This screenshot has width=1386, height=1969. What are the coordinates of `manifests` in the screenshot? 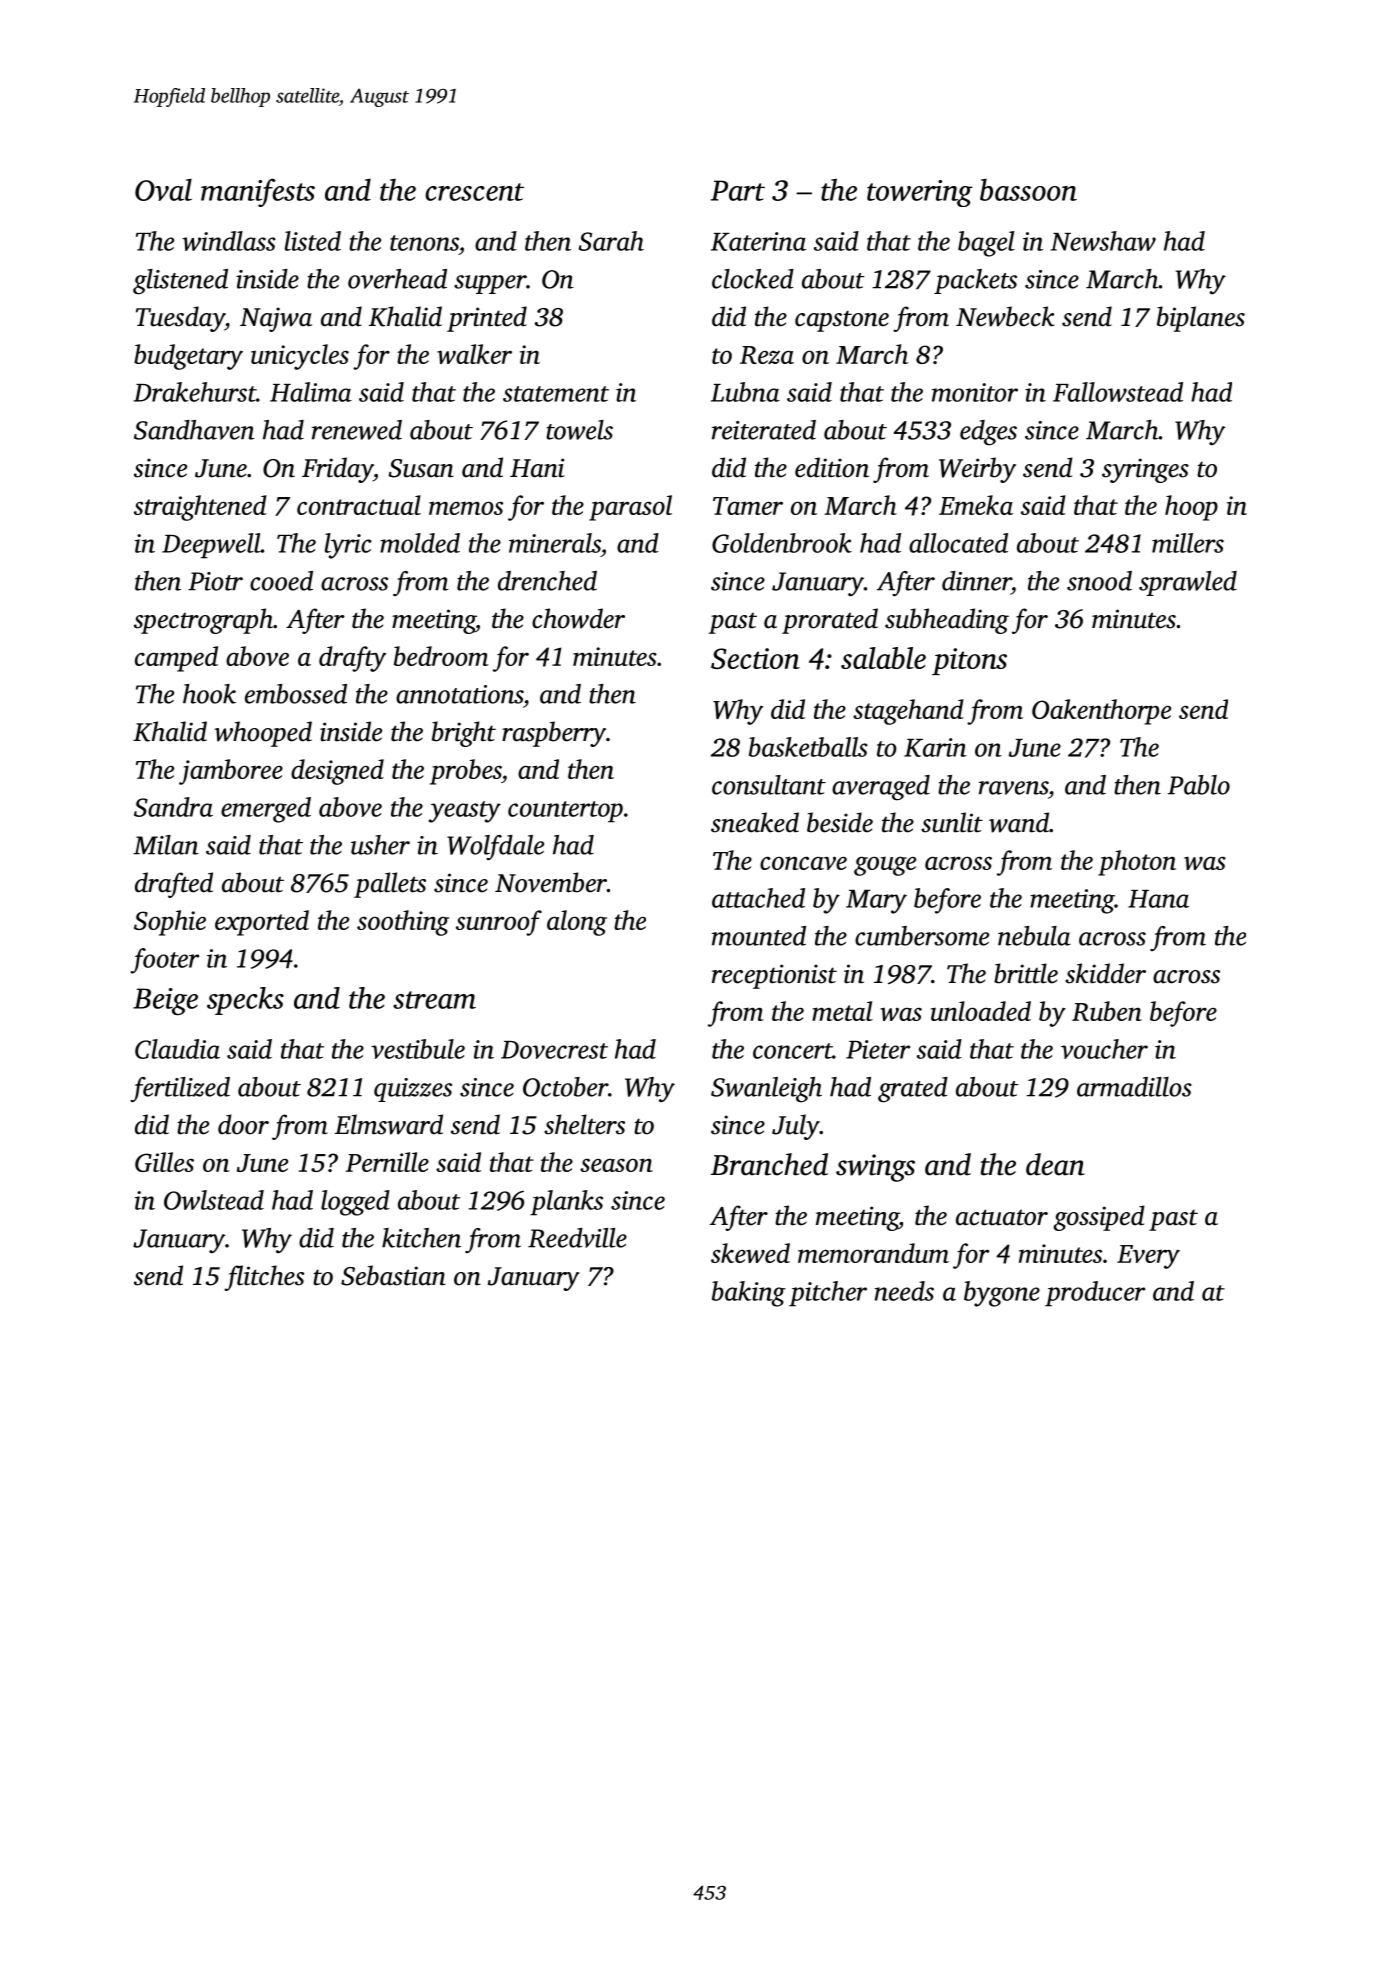 It's located at (258, 193).
